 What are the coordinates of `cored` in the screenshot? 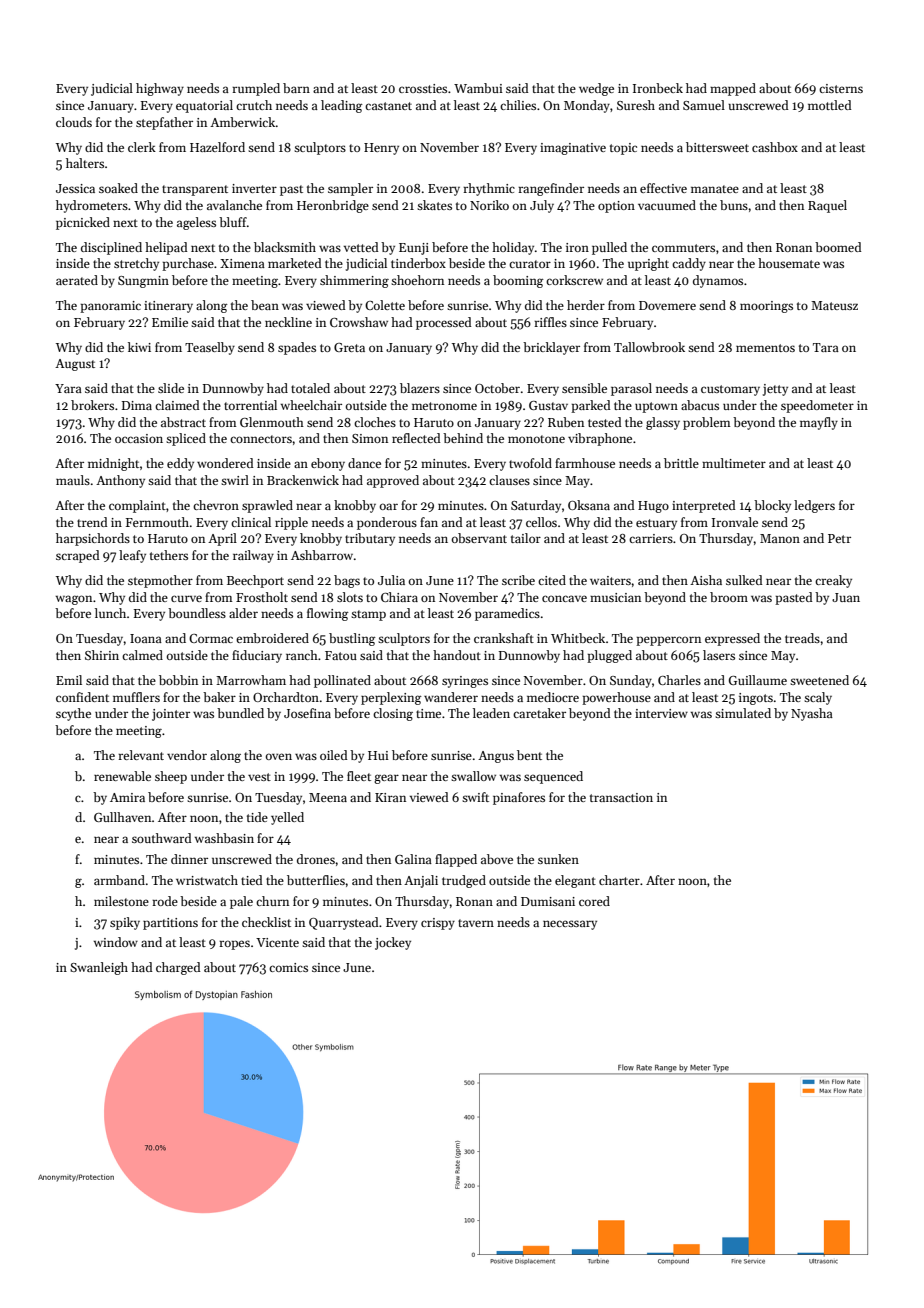 It's located at (594, 901).
